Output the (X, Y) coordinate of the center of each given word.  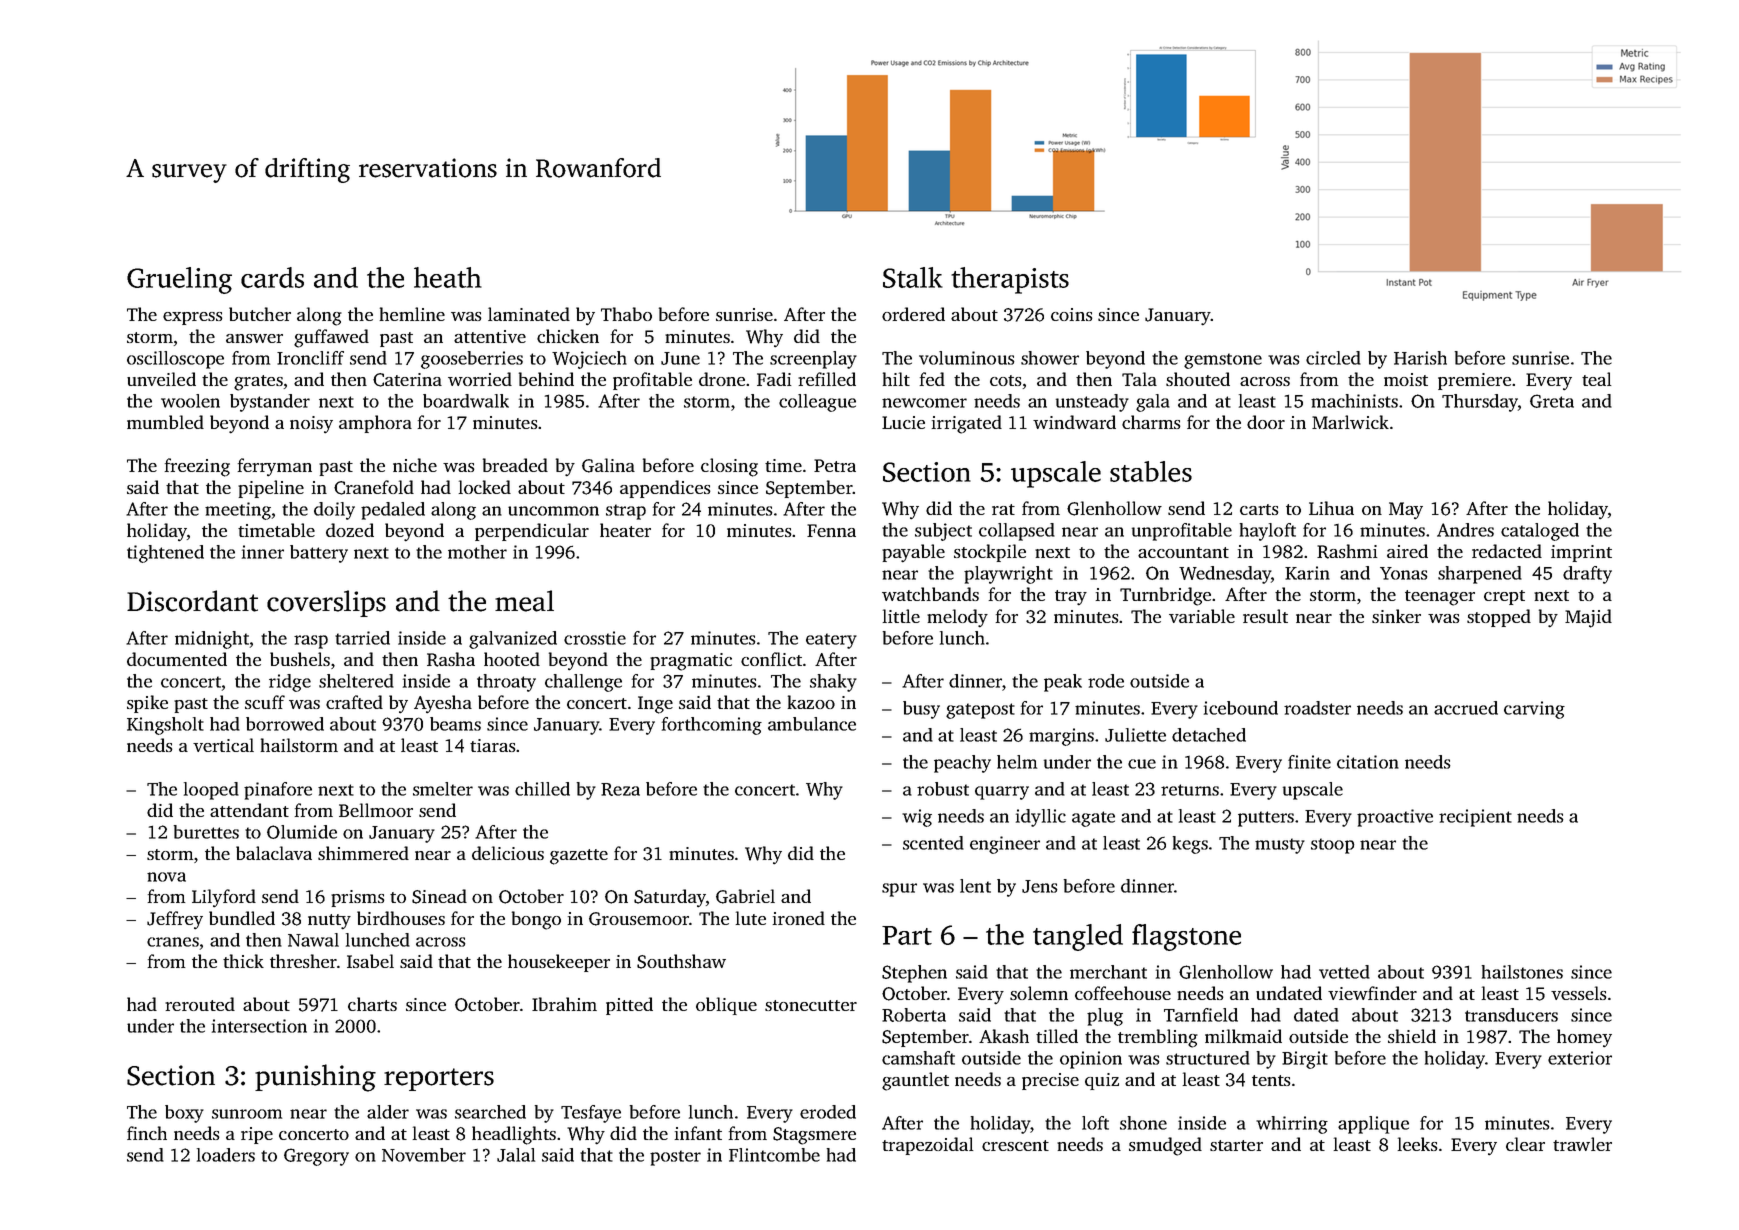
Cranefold (374, 487)
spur (899, 890)
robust (943, 789)
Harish (1420, 358)
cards (272, 277)
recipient (1475, 818)
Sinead (439, 896)
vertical (223, 745)
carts (1259, 509)
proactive (1395, 818)
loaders (226, 1155)
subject (943, 532)
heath (448, 277)
